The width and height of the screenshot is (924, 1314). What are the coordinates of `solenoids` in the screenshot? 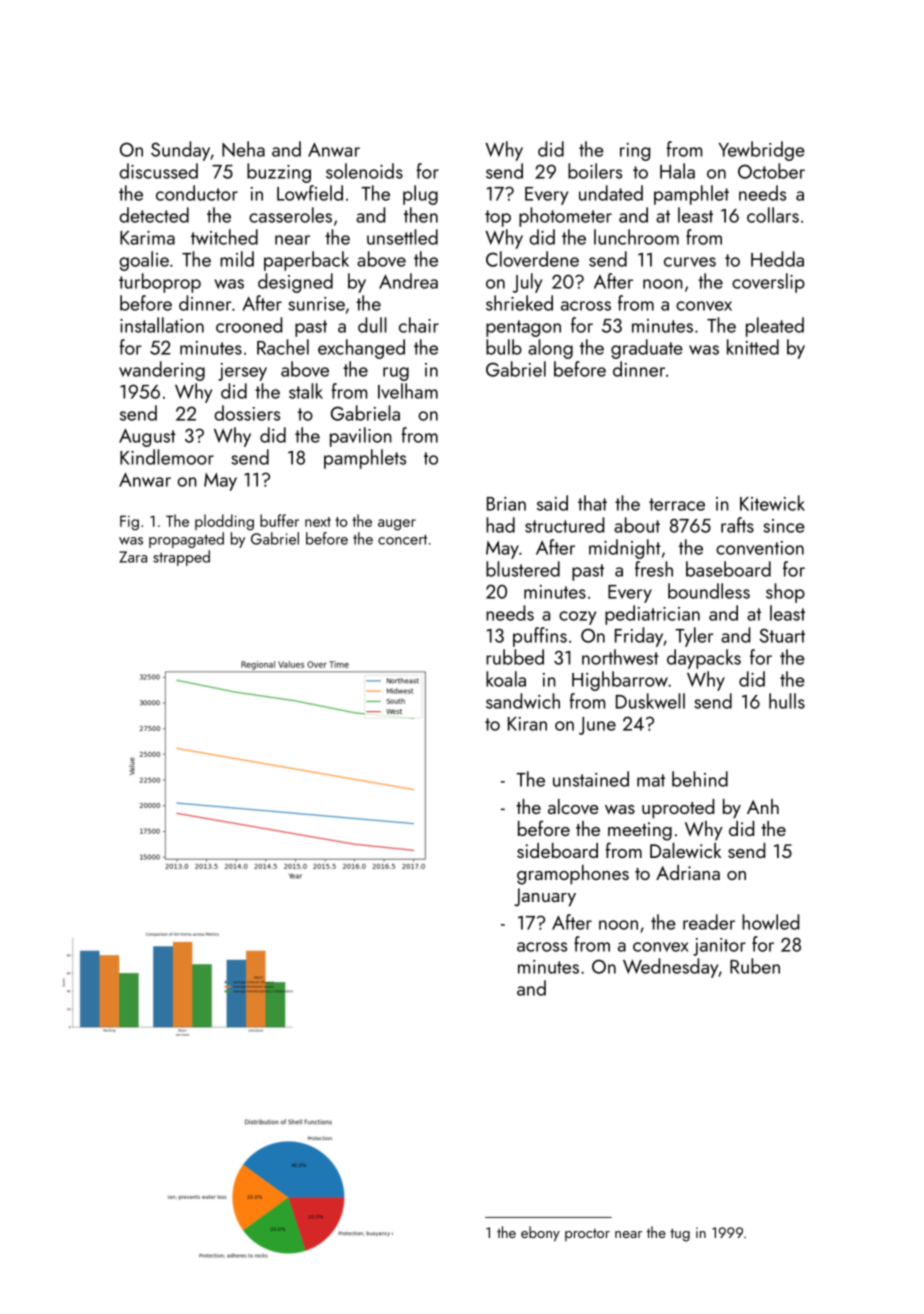 It's located at (364, 171).
